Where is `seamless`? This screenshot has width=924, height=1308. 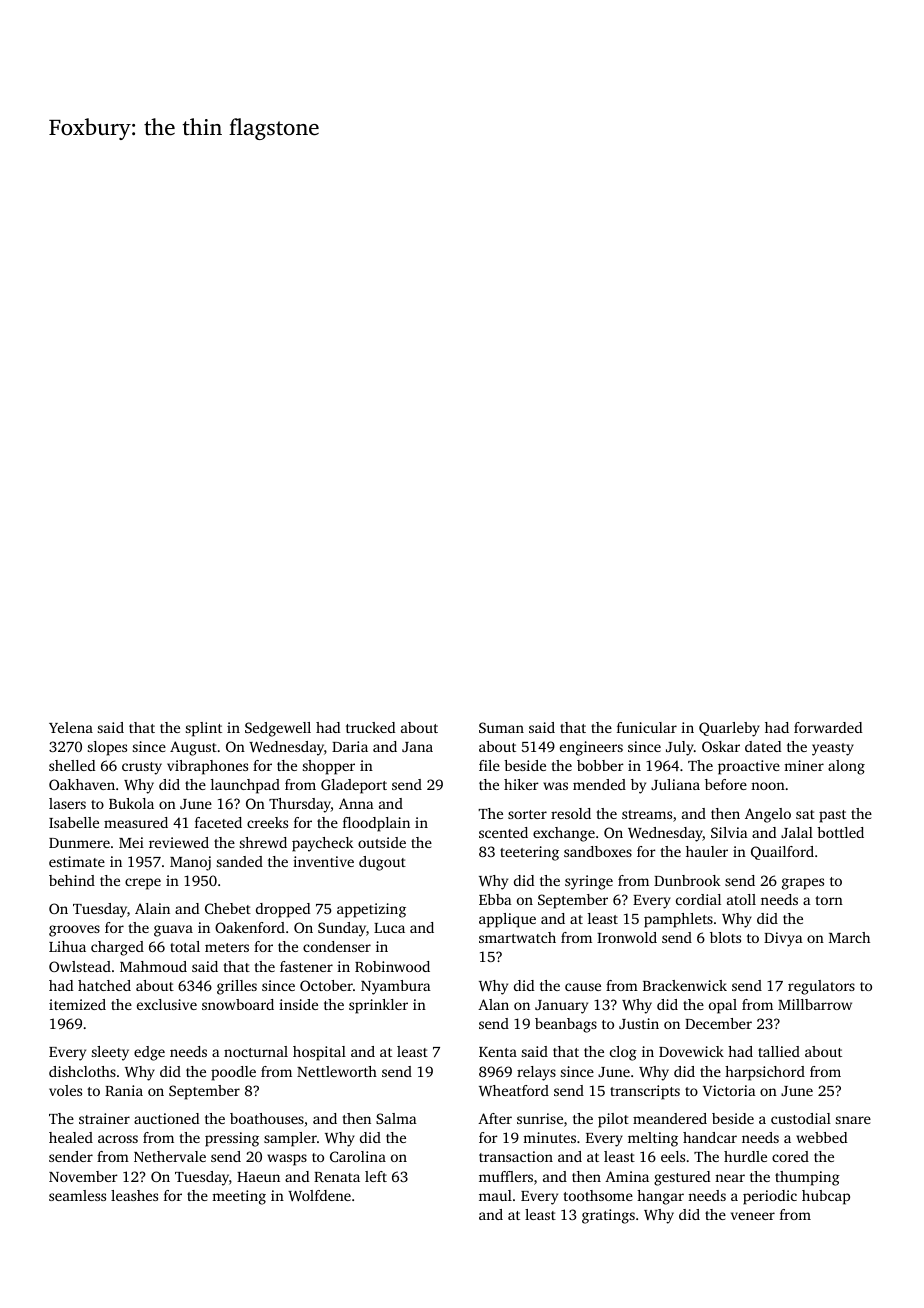 seamless is located at coordinates (77, 1195).
